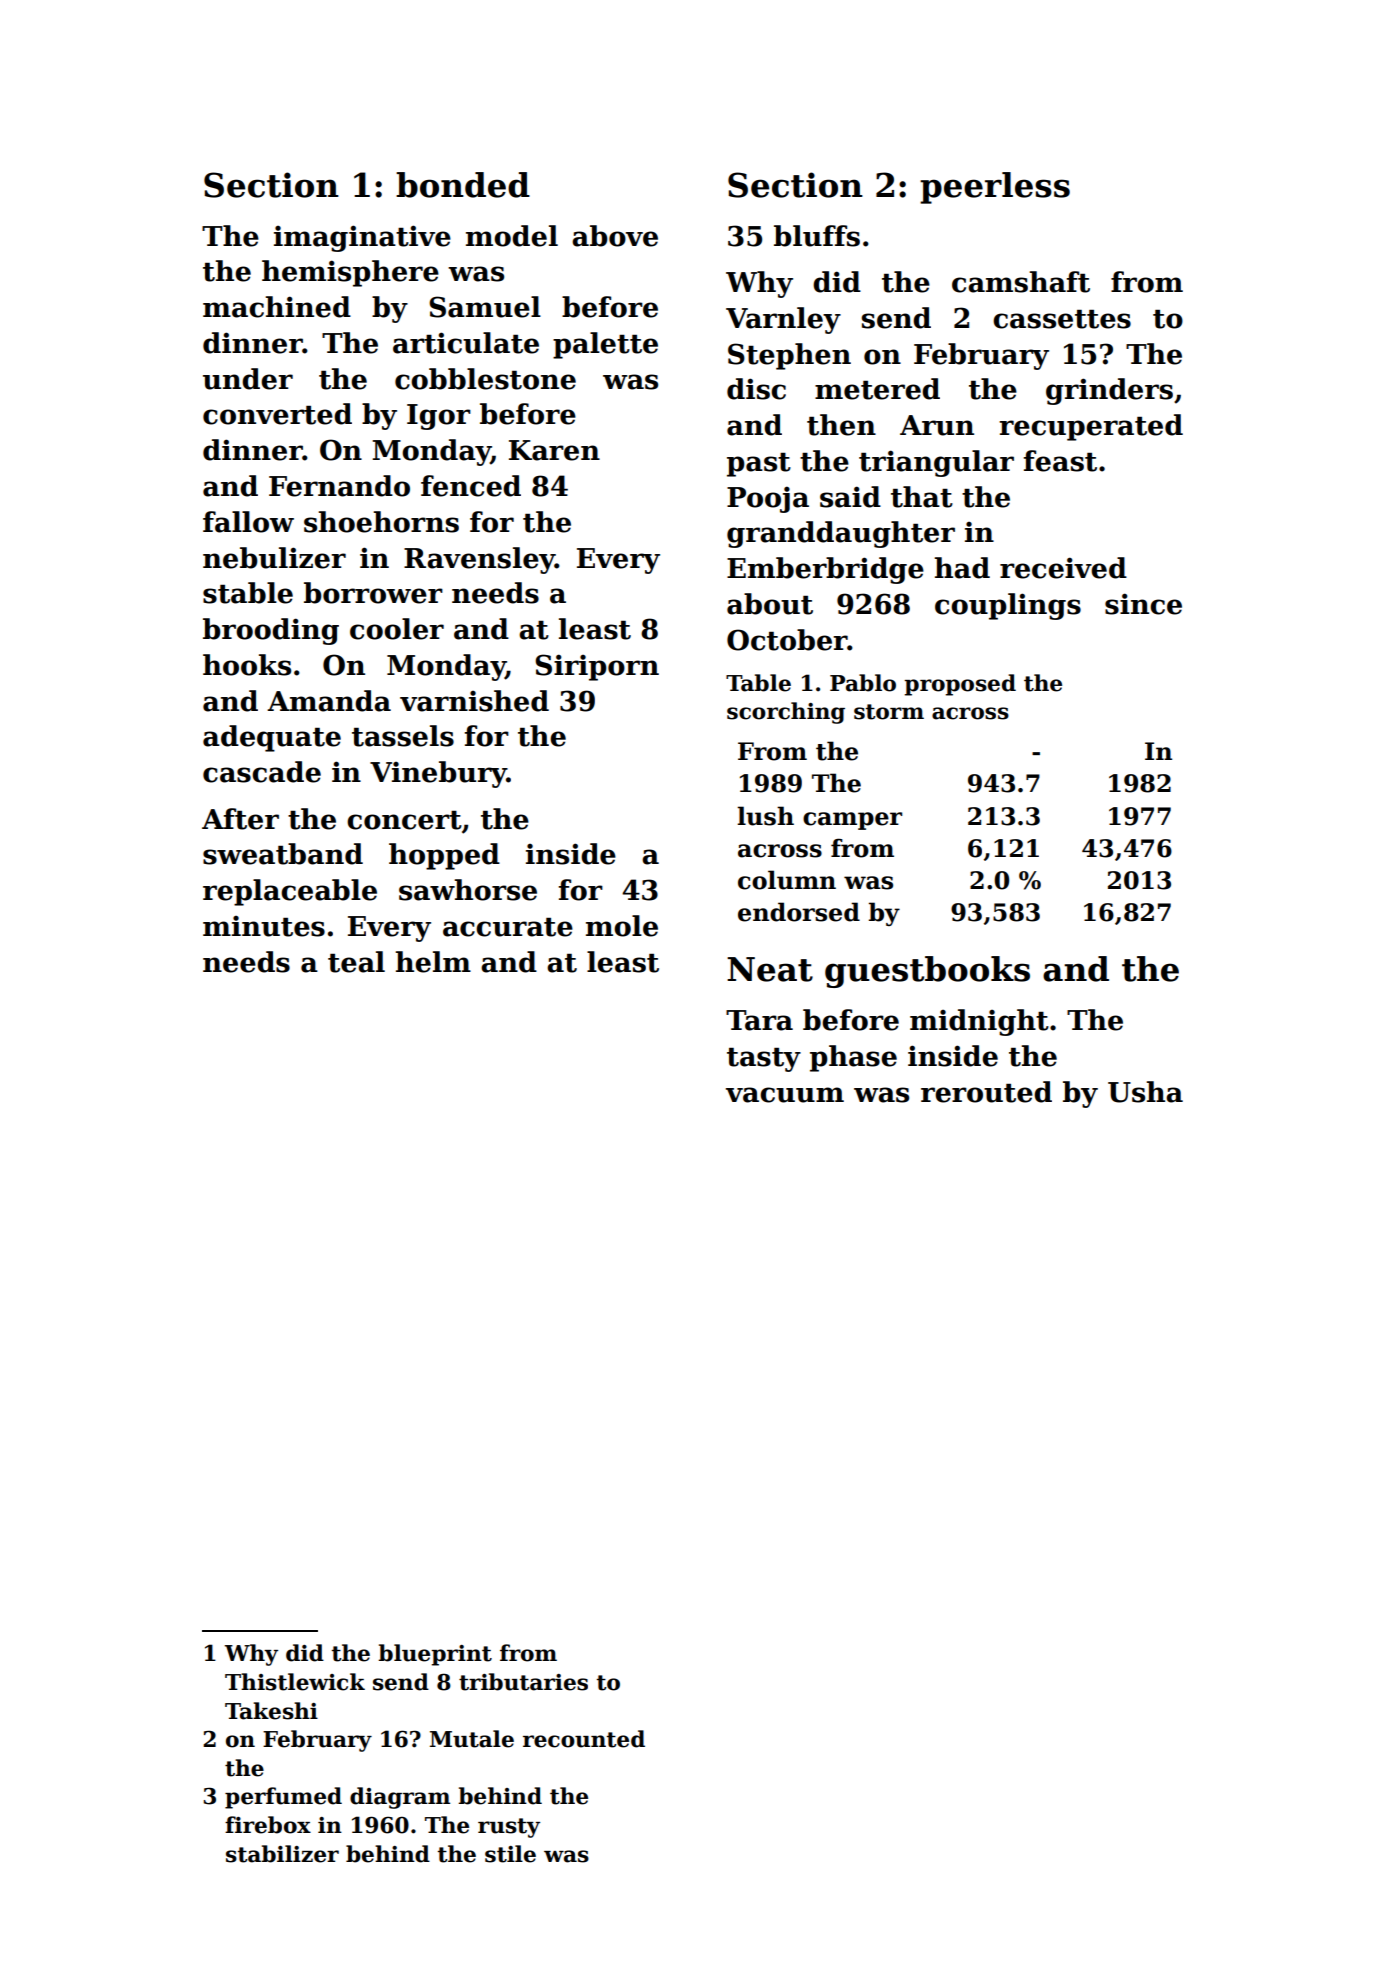  Describe the element at coordinates (995, 188) in the screenshot. I see `peerless` at that location.
